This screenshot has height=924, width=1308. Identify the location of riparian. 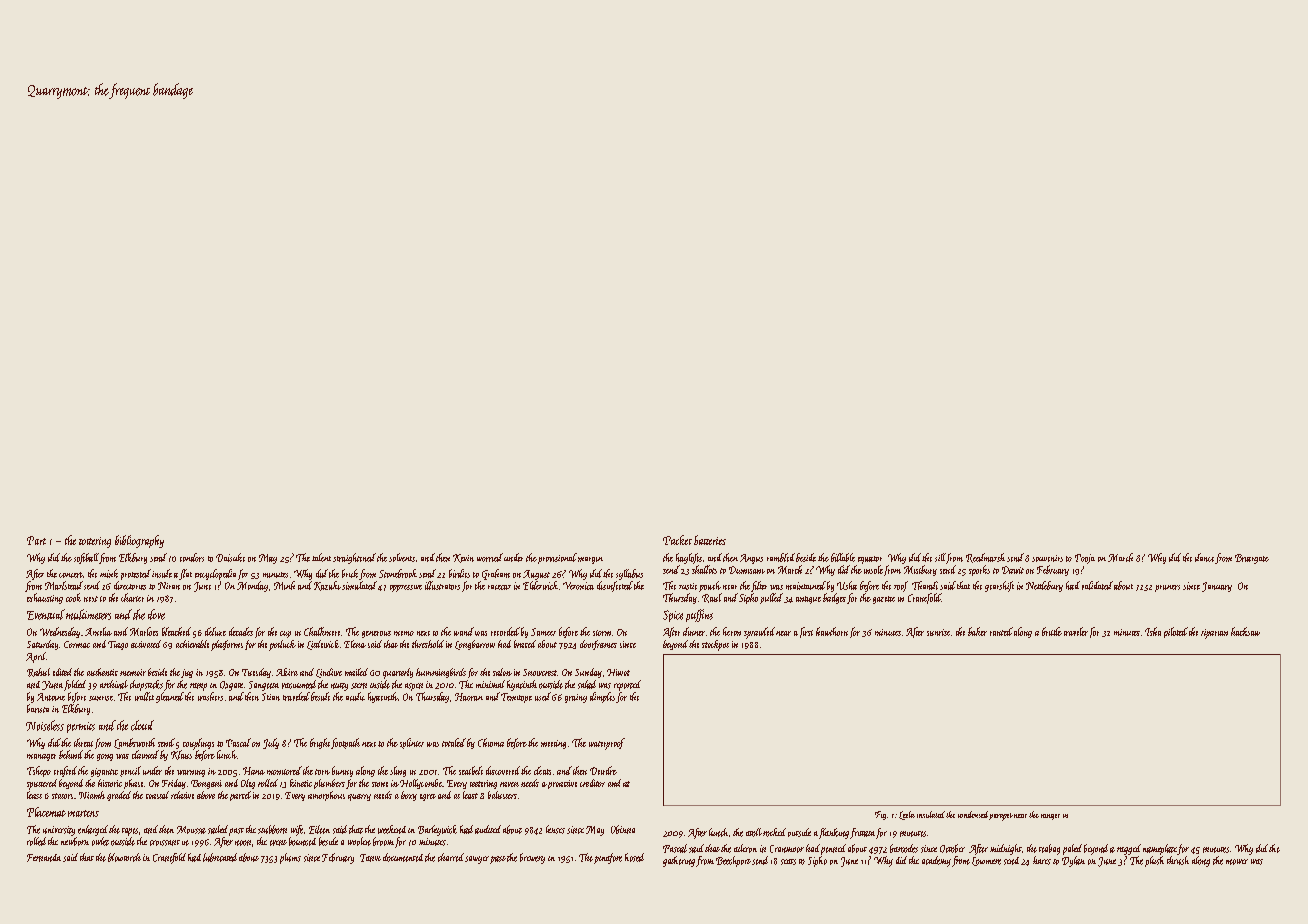
(1214, 634).
